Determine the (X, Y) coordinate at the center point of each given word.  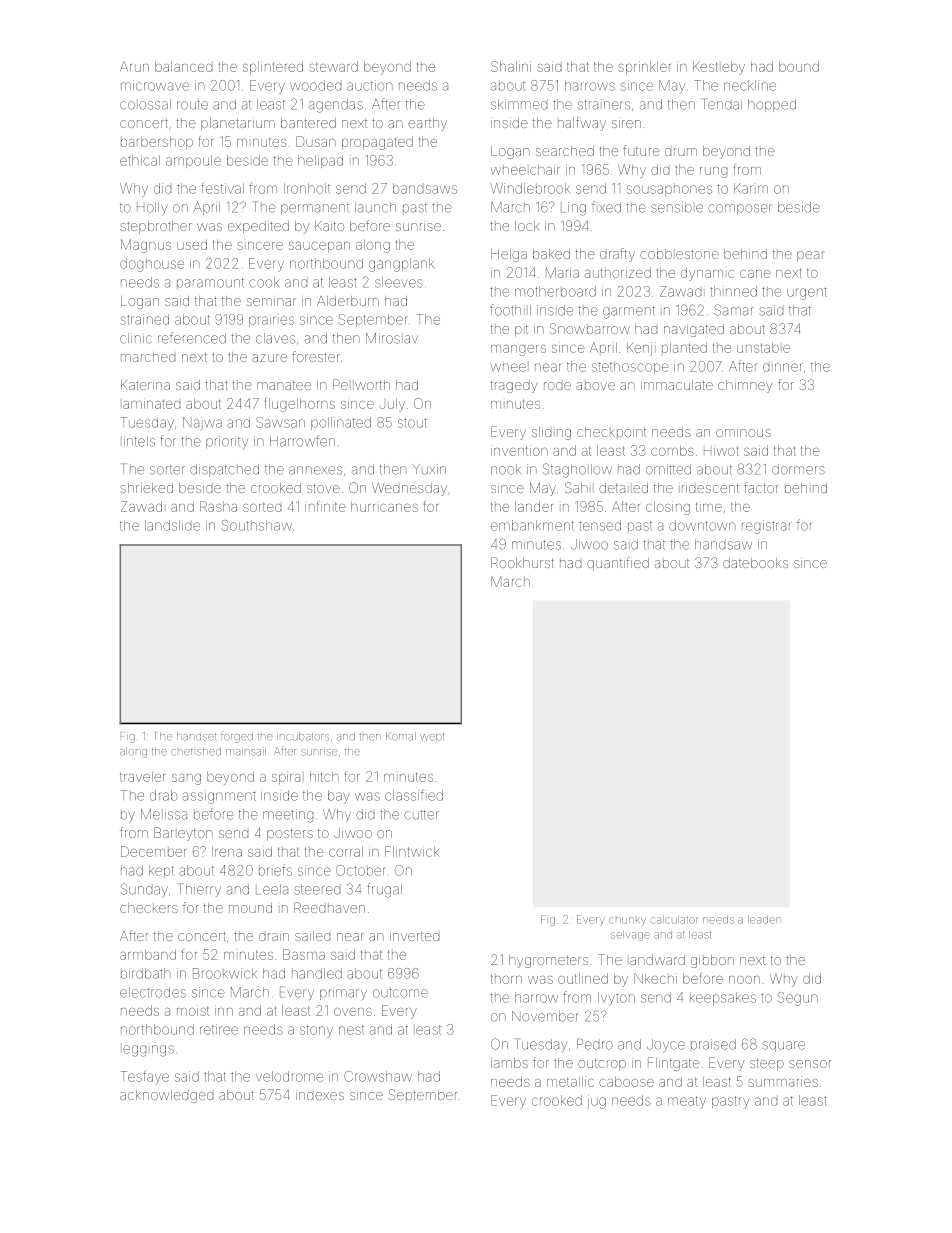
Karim (751, 188)
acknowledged (166, 1096)
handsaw (723, 544)
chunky (627, 921)
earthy (427, 124)
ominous (743, 433)
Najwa (202, 423)
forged (237, 737)
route (192, 105)
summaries (783, 1081)
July (392, 405)
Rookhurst (522, 562)
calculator (674, 920)
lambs (509, 1063)
